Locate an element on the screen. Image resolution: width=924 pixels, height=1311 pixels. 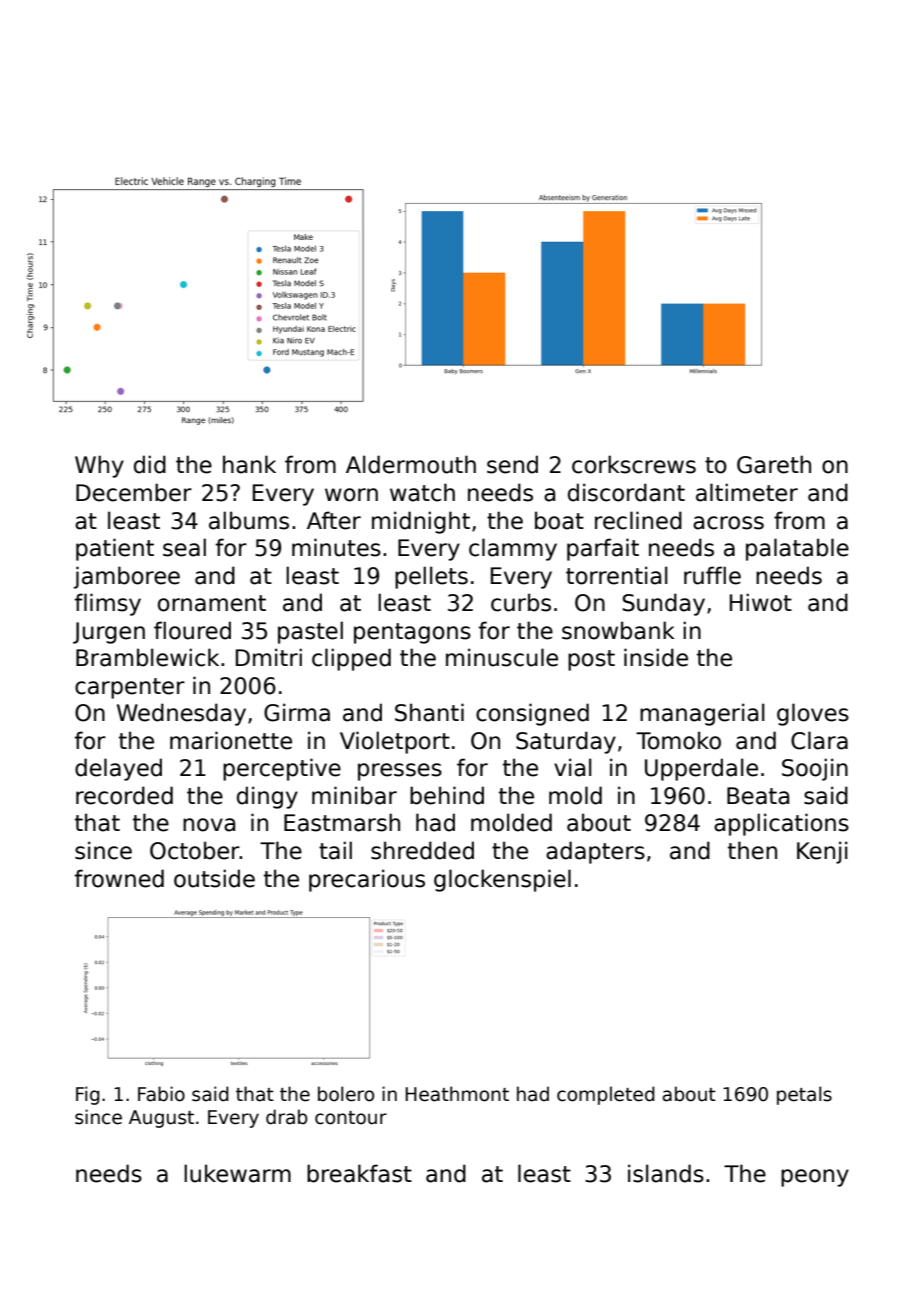
Gareth is located at coordinates (774, 464).
